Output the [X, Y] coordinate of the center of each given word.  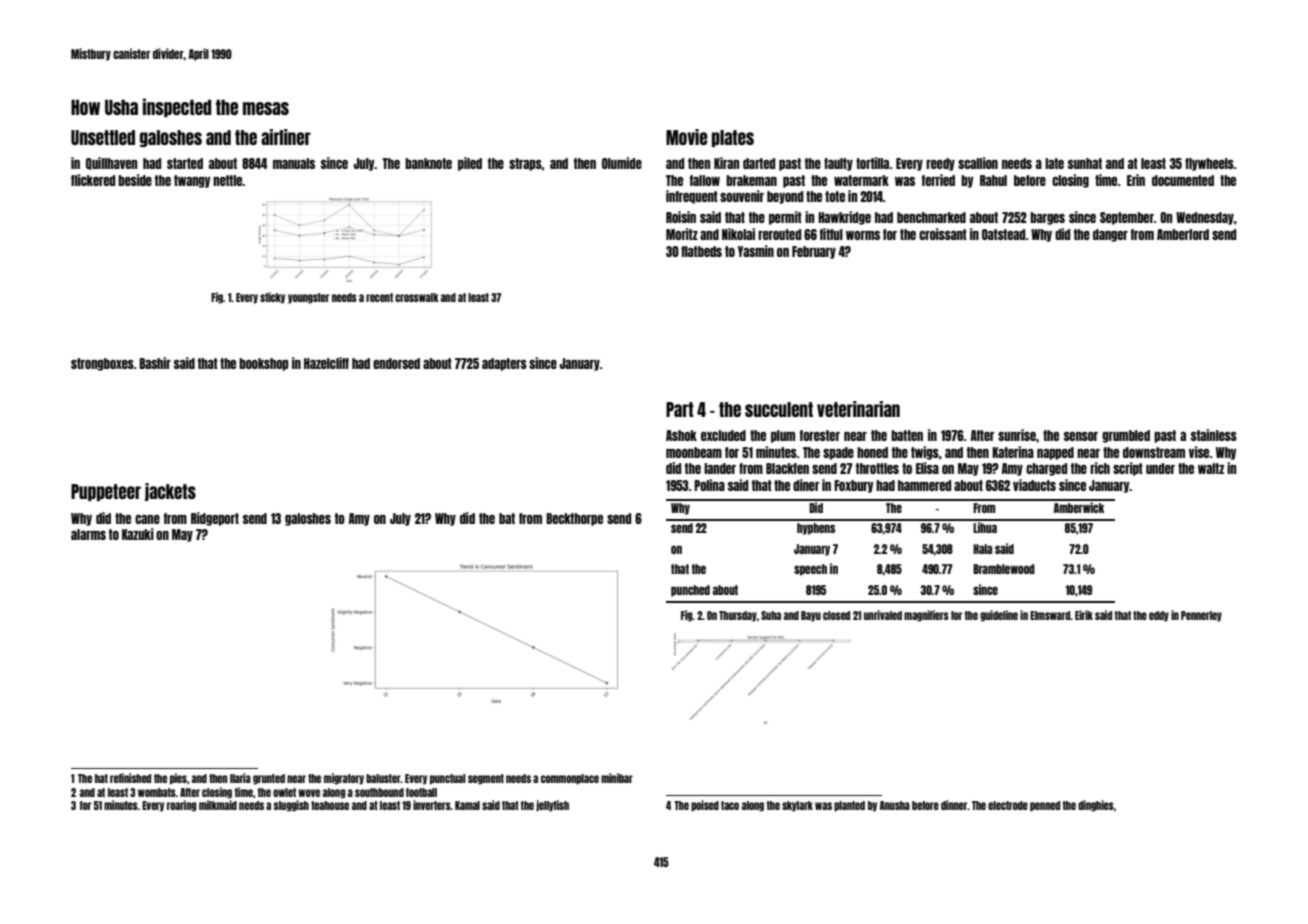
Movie [686, 137]
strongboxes [102, 364]
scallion [978, 163]
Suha [771, 615]
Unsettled [103, 137]
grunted [269, 779]
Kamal [467, 805]
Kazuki [138, 534]
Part [680, 409]
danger [1110, 235]
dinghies [1096, 806]
